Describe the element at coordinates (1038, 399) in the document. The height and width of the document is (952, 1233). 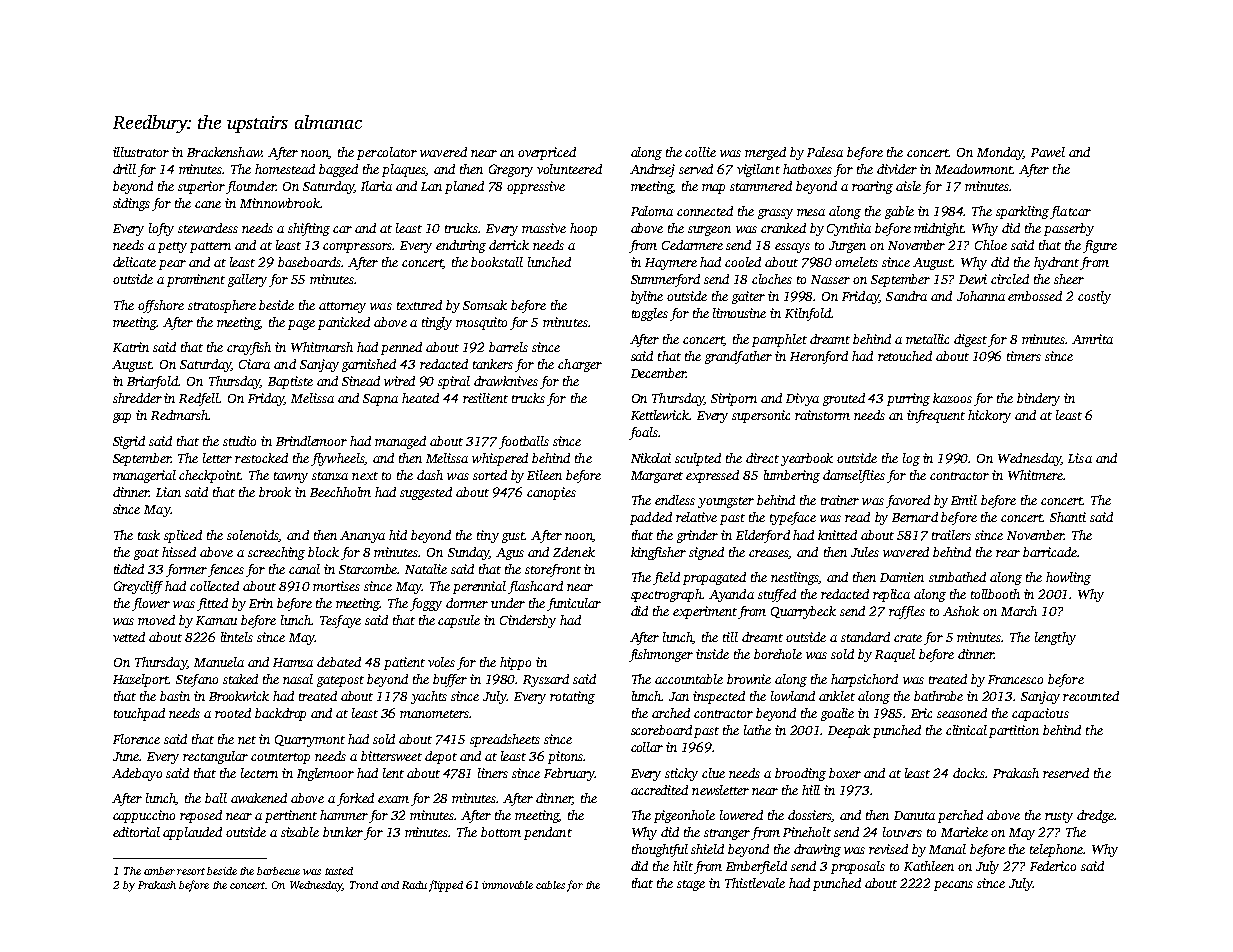
I see `bindery` at that location.
